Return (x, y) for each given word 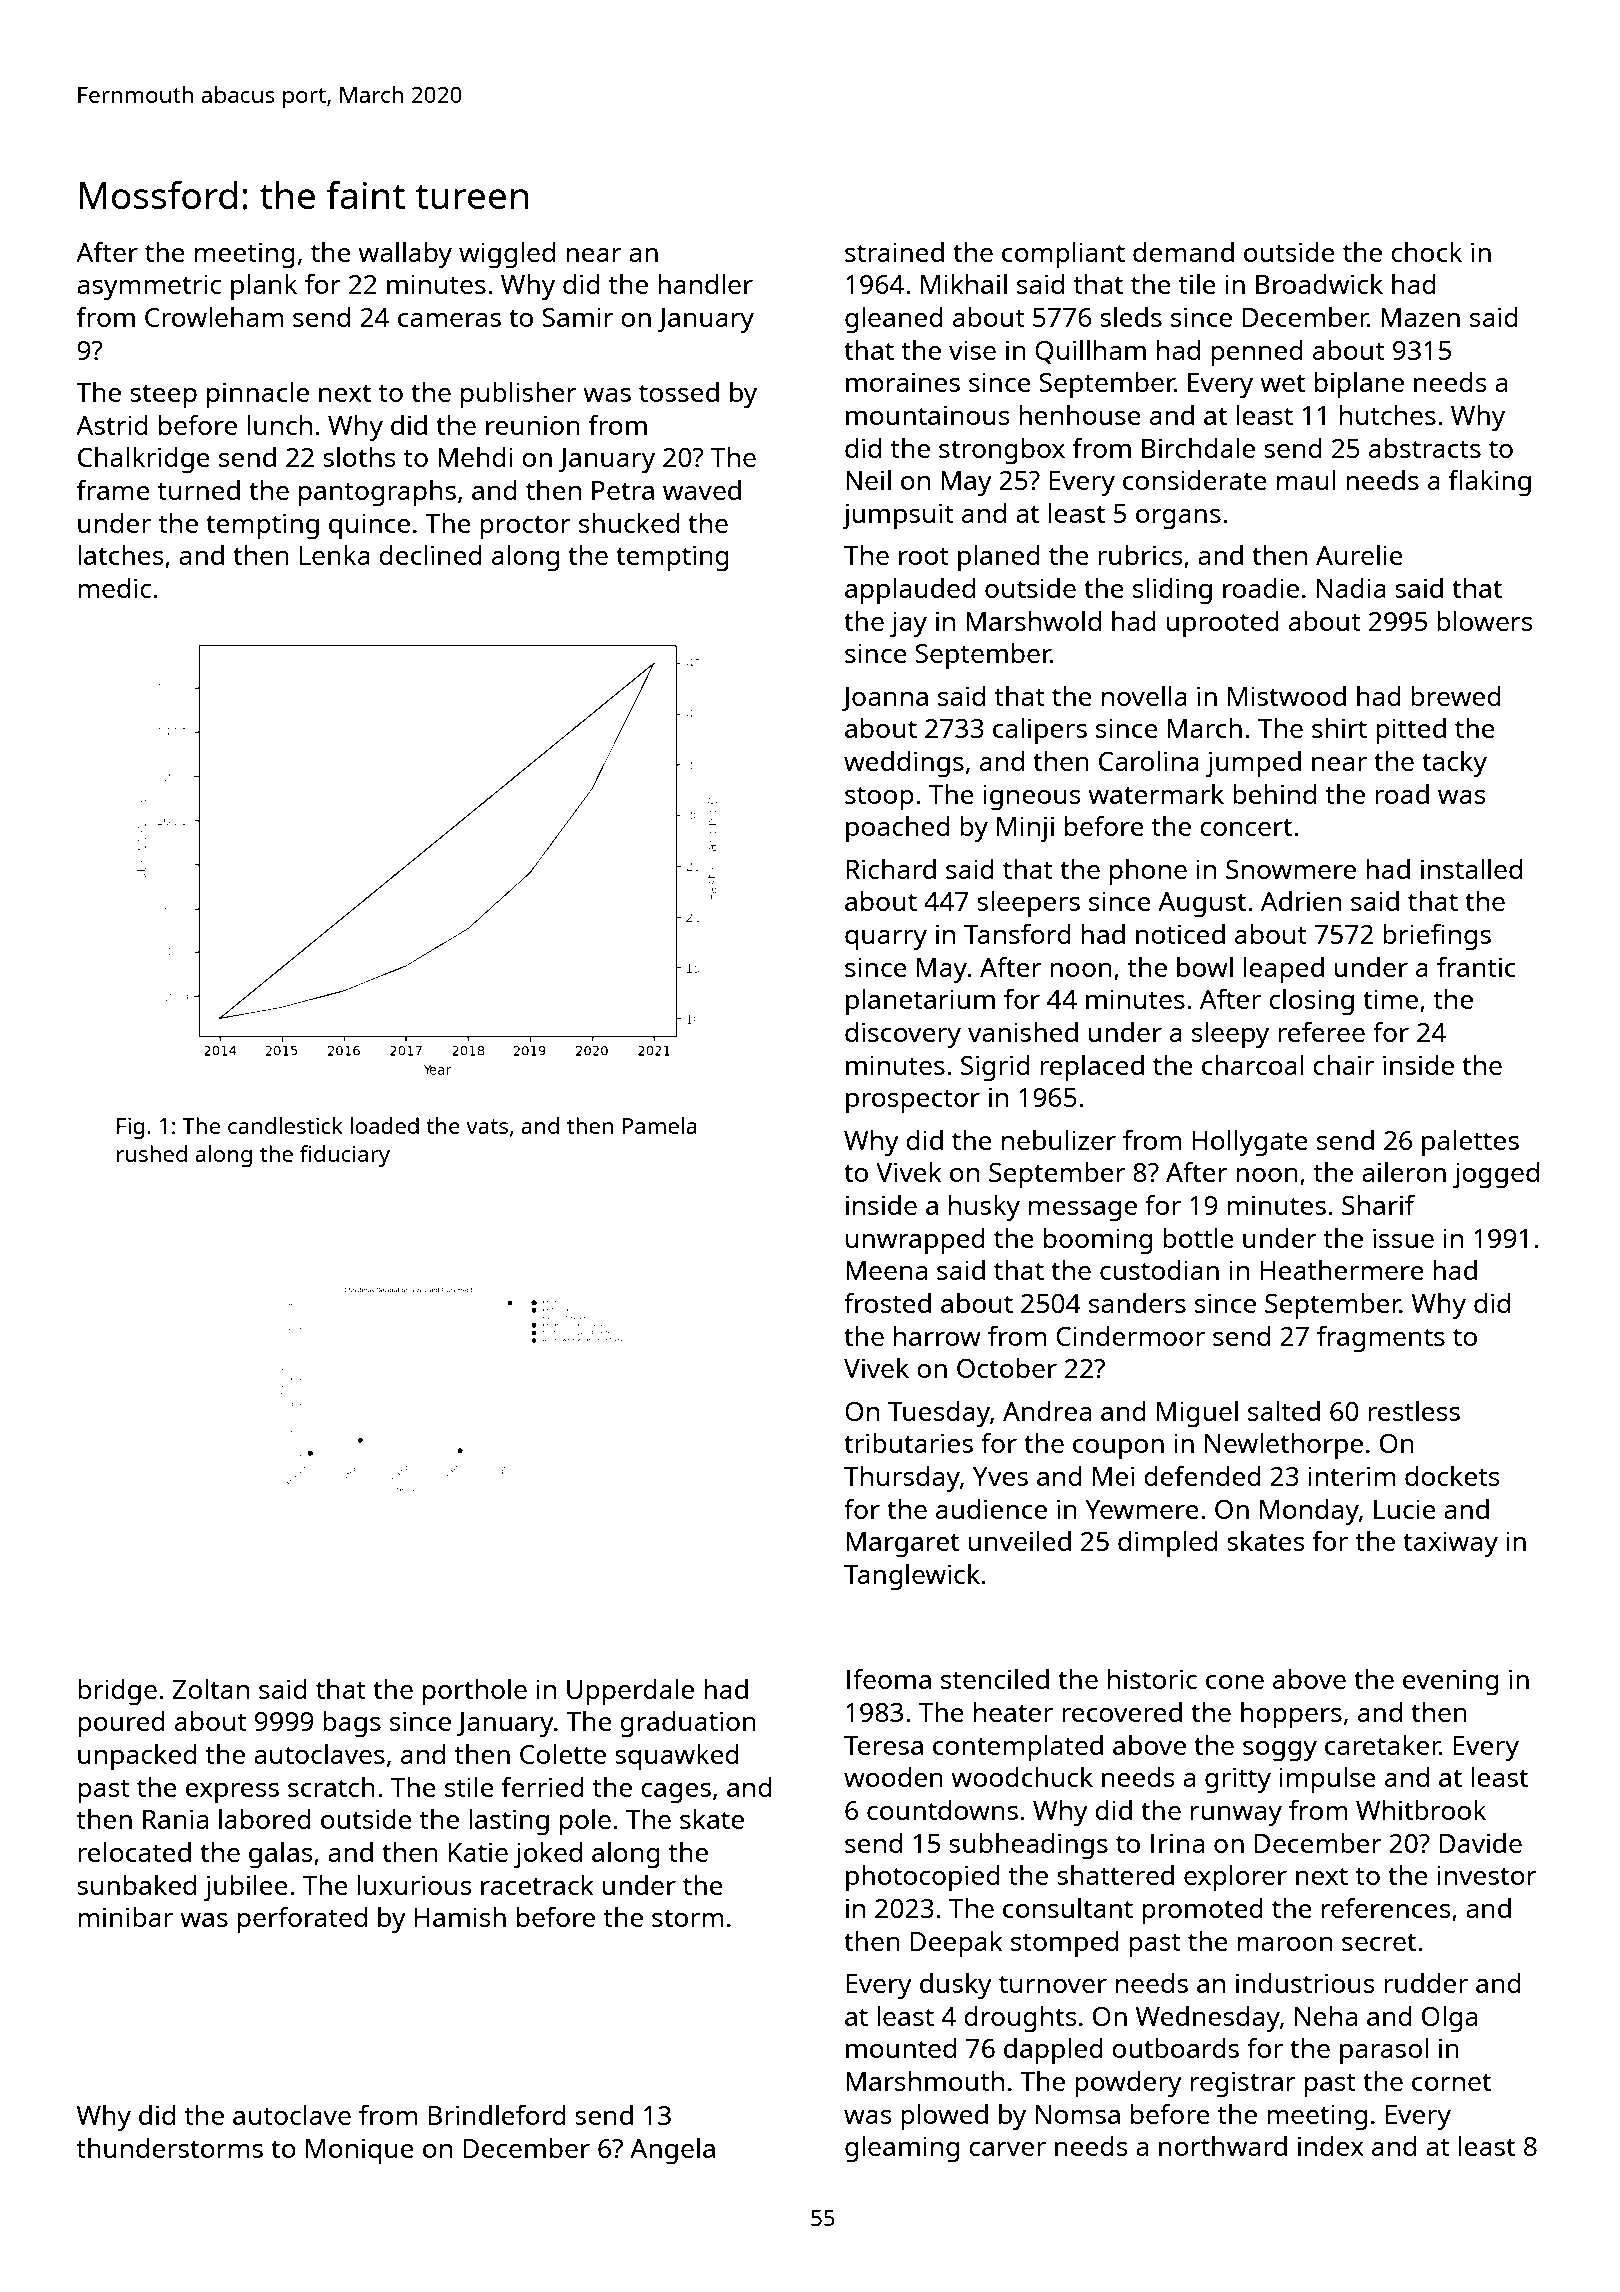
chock (1426, 252)
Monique (360, 2151)
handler (705, 284)
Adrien (1301, 901)
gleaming (902, 2149)
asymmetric (149, 287)
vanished (1023, 1032)
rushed (152, 1153)
